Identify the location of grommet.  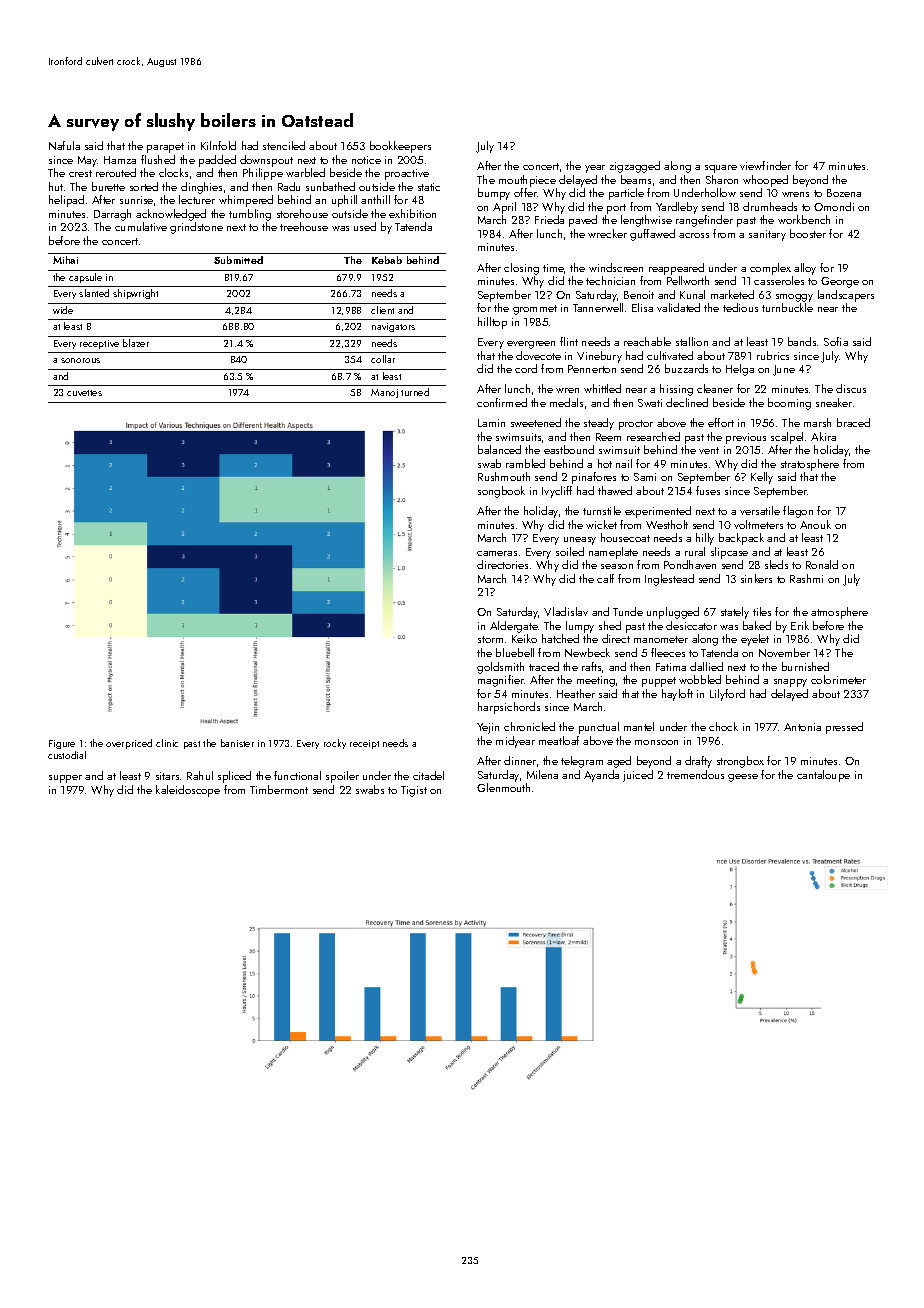
(535, 310).
